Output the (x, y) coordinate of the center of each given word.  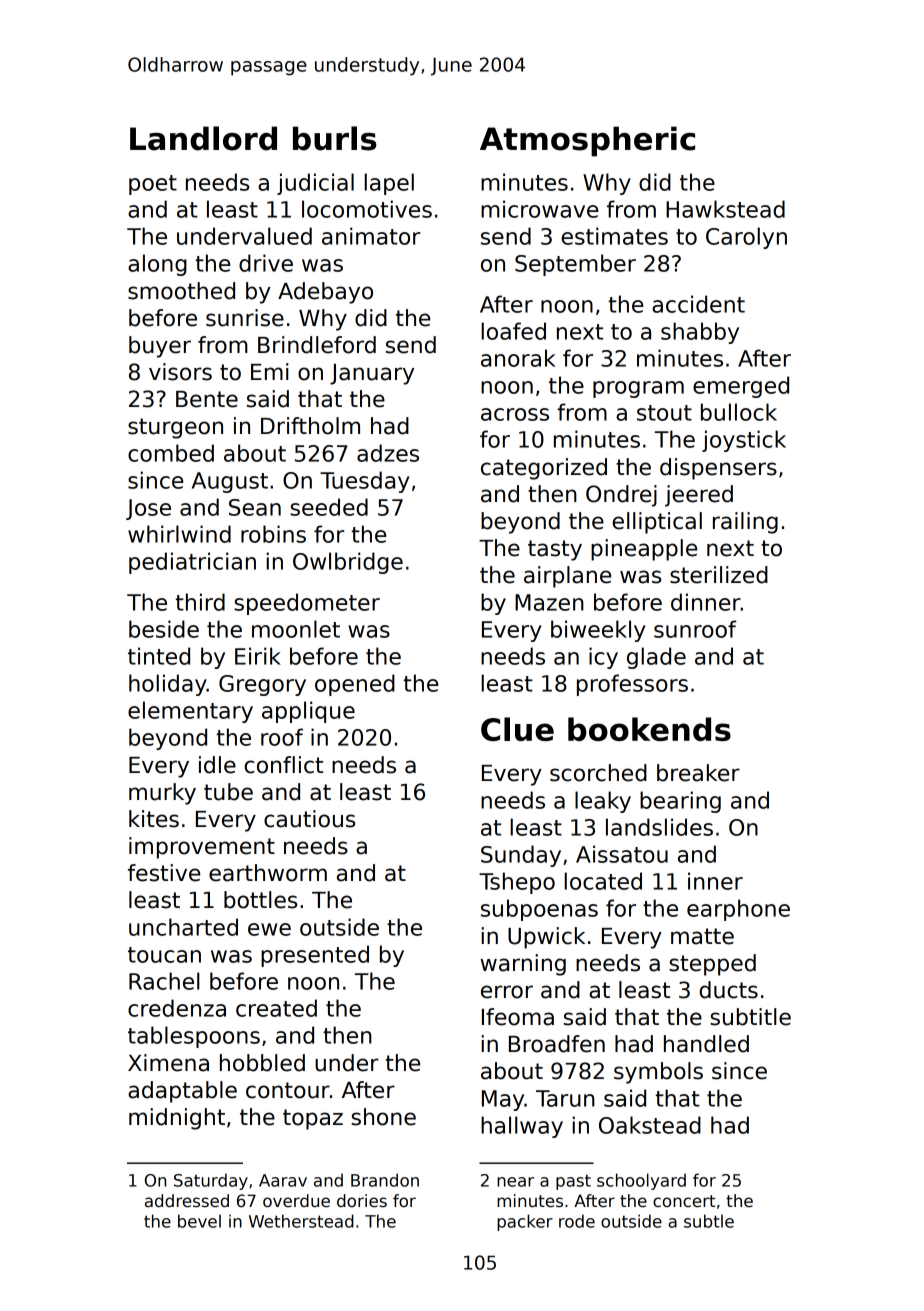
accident (698, 304)
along (157, 265)
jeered (699, 496)
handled (706, 1044)
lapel (389, 184)
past (573, 1182)
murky (162, 794)
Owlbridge (348, 563)
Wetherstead (301, 1221)
